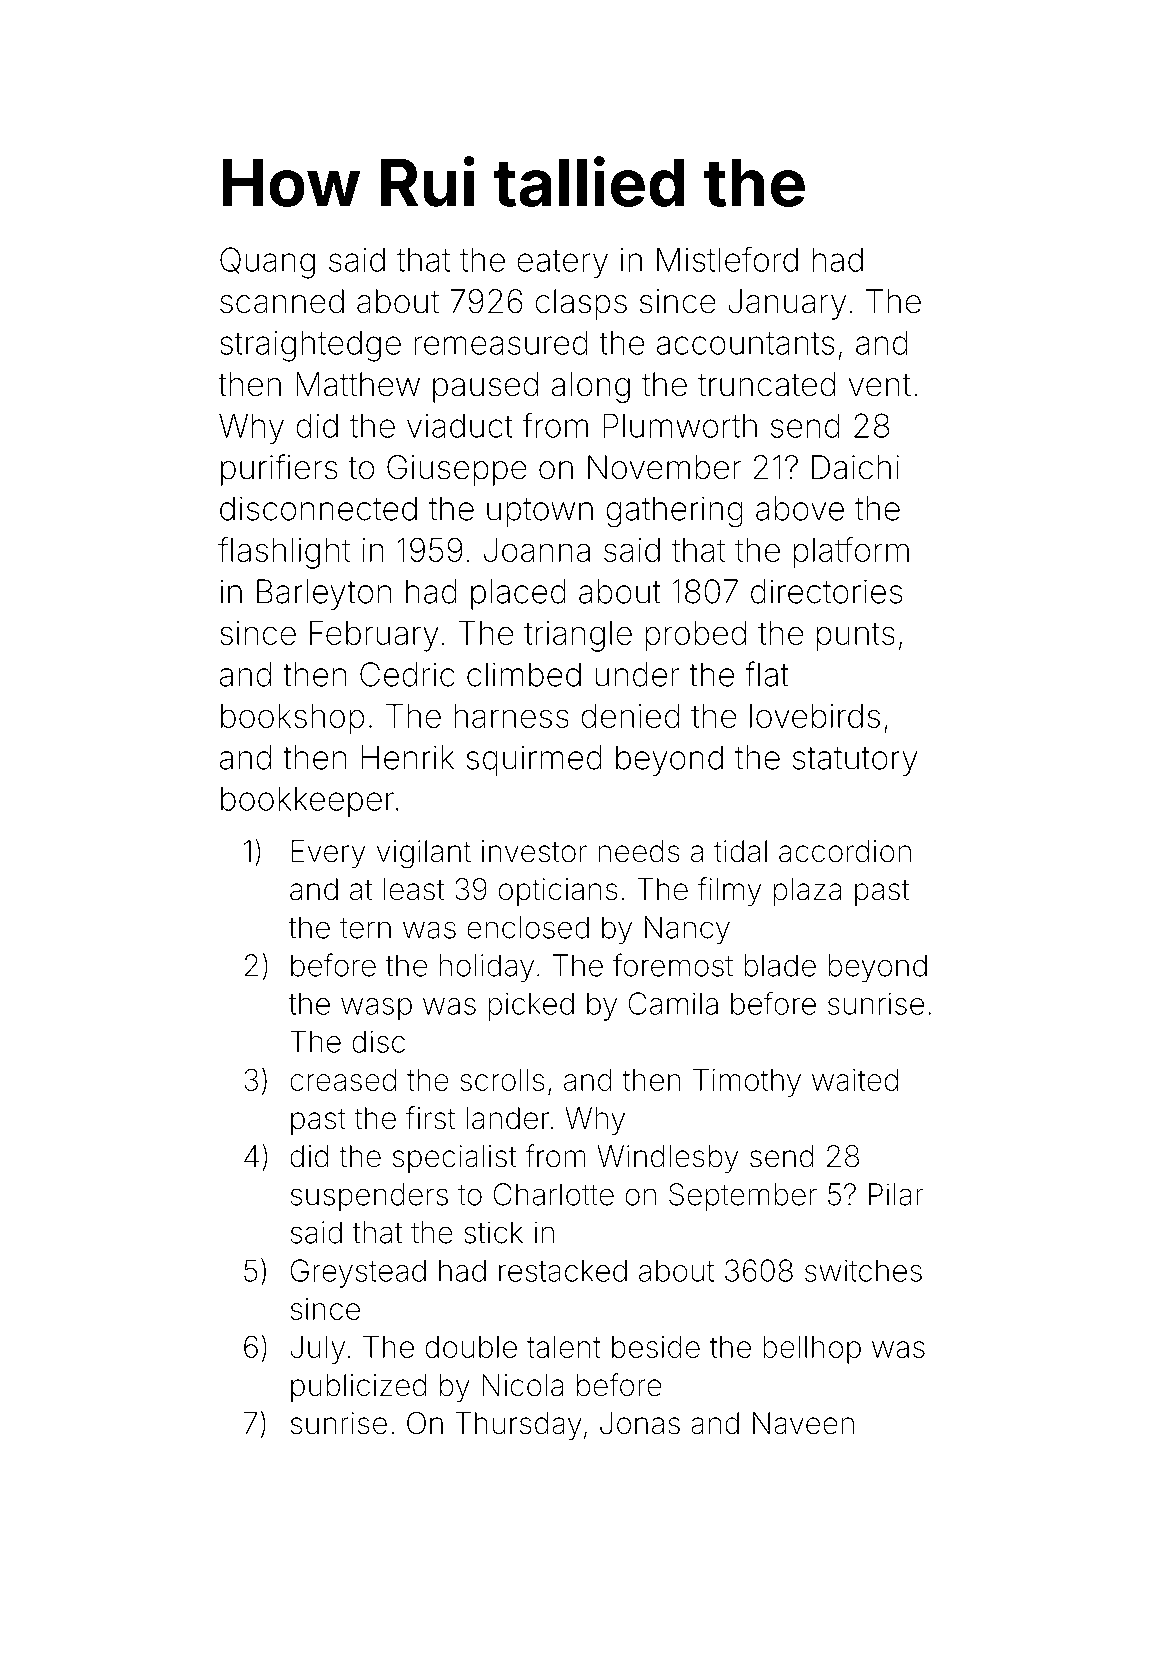 This screenshot has height=1654, width=1165. I want to click on Jonas, so click(640, 1423).
